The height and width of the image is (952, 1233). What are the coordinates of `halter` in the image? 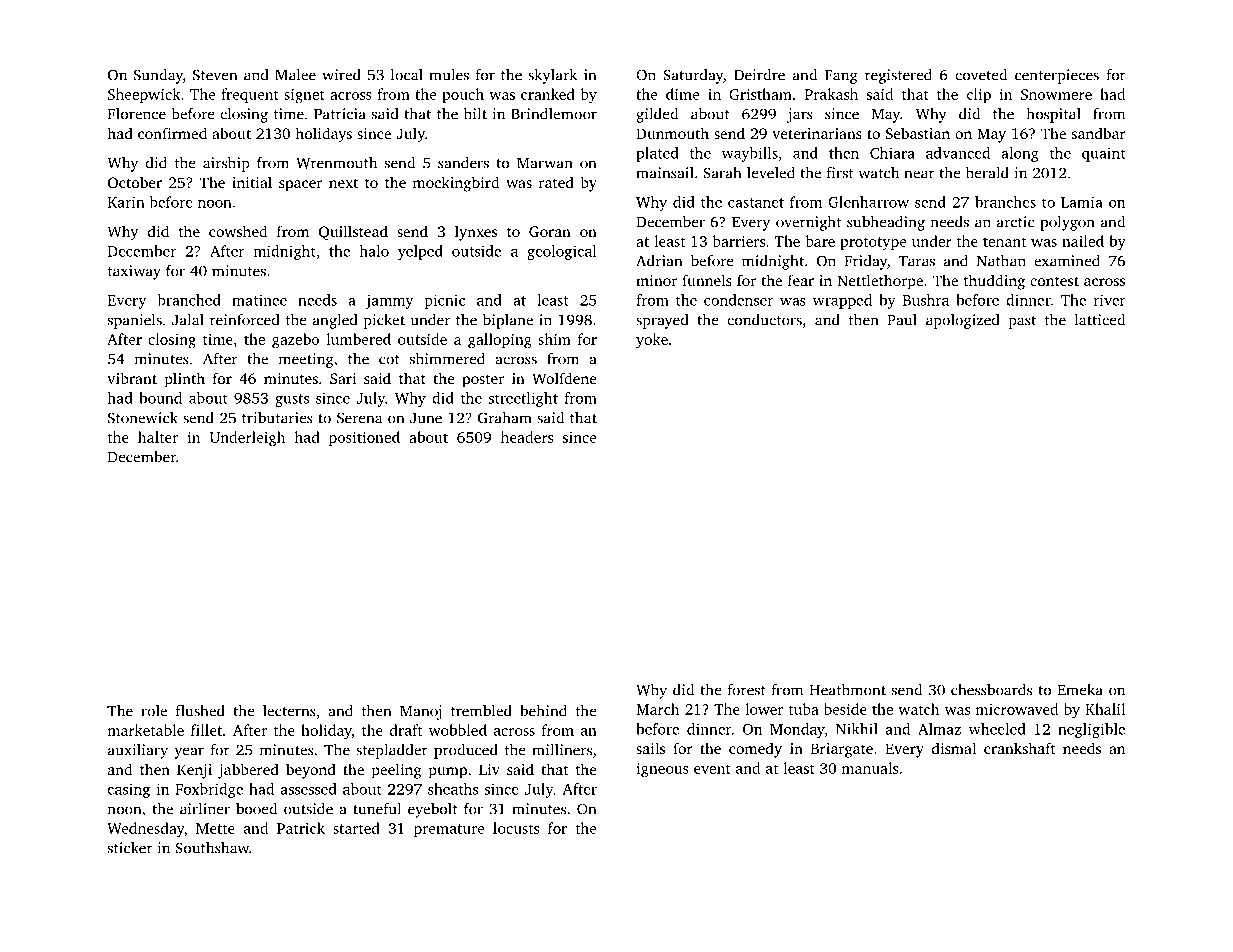 It's located at (158, 437).
